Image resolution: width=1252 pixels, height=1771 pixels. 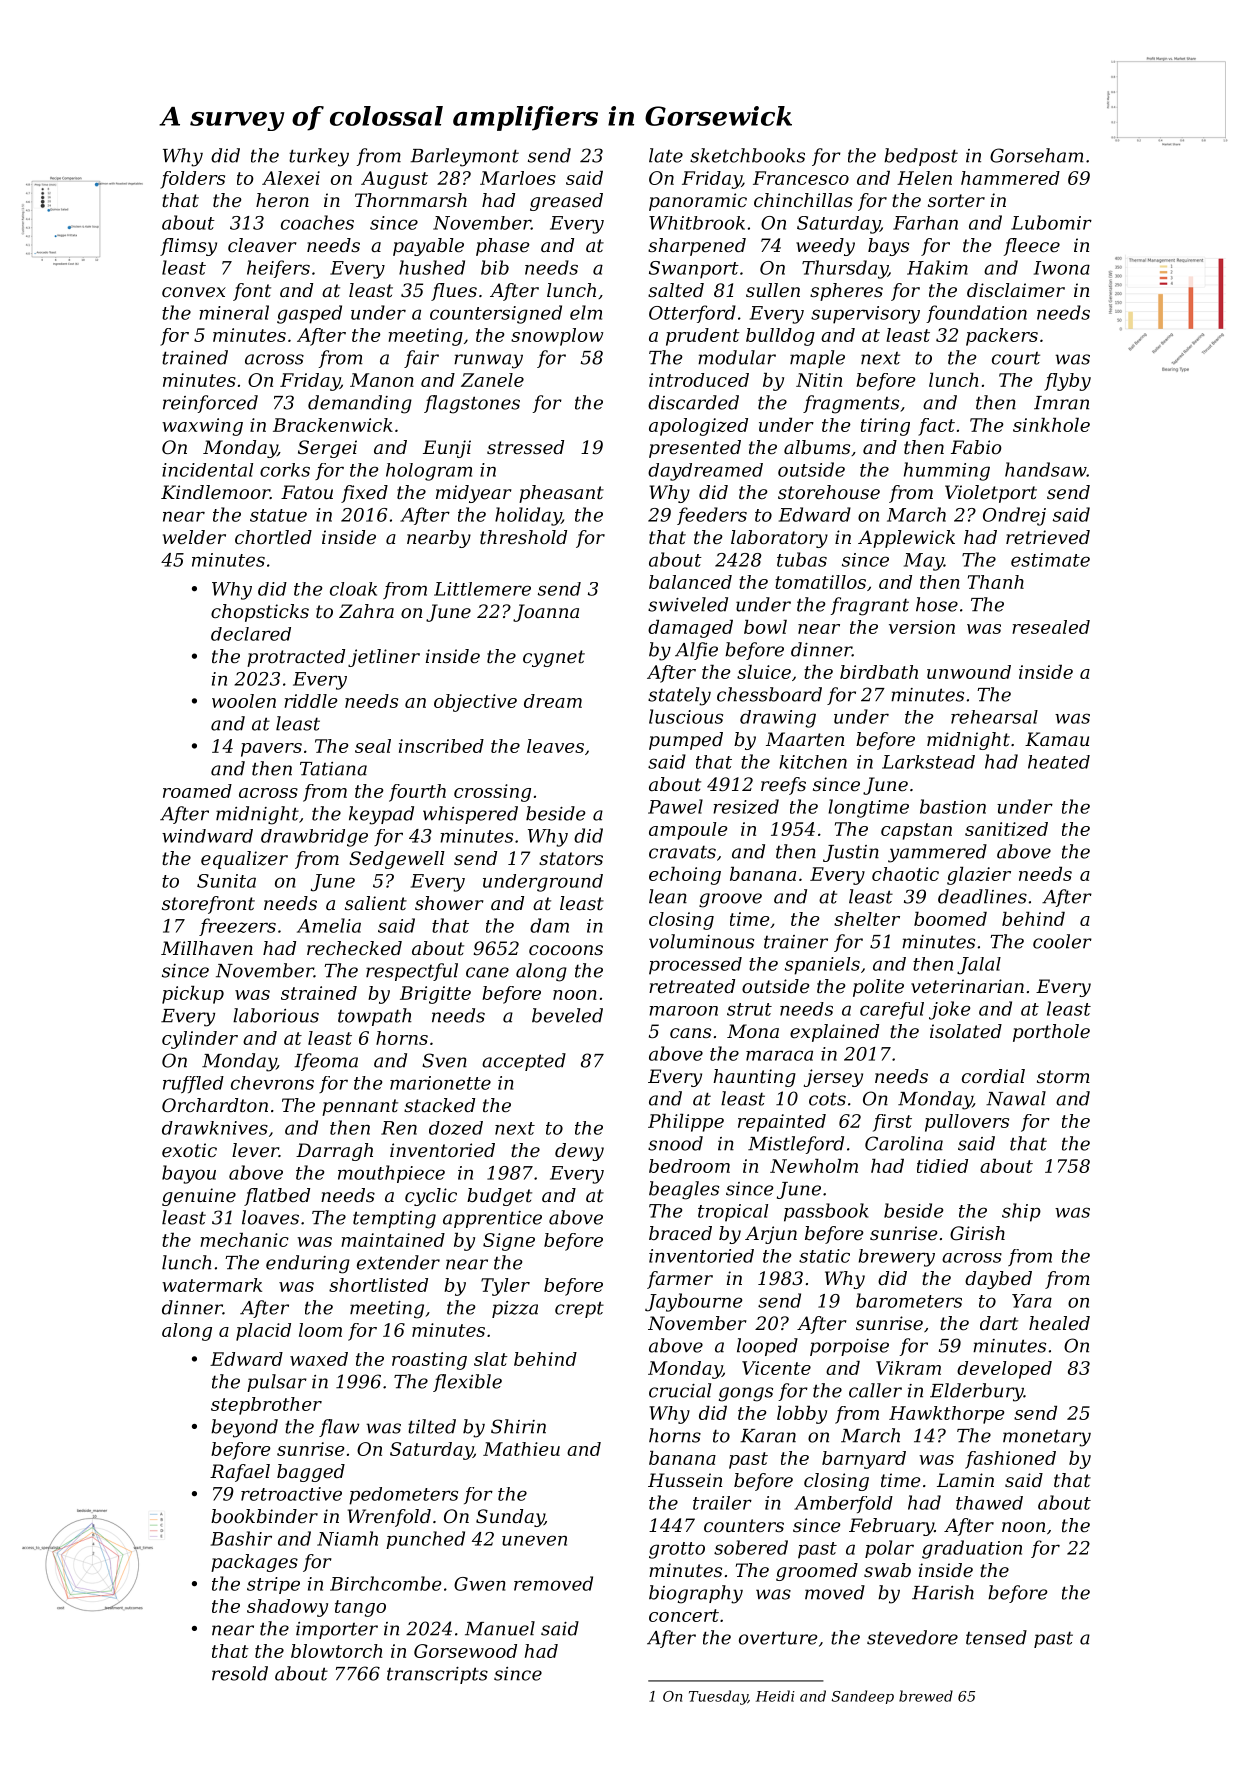 I want to click on elm, so click(x=586, y=312).
